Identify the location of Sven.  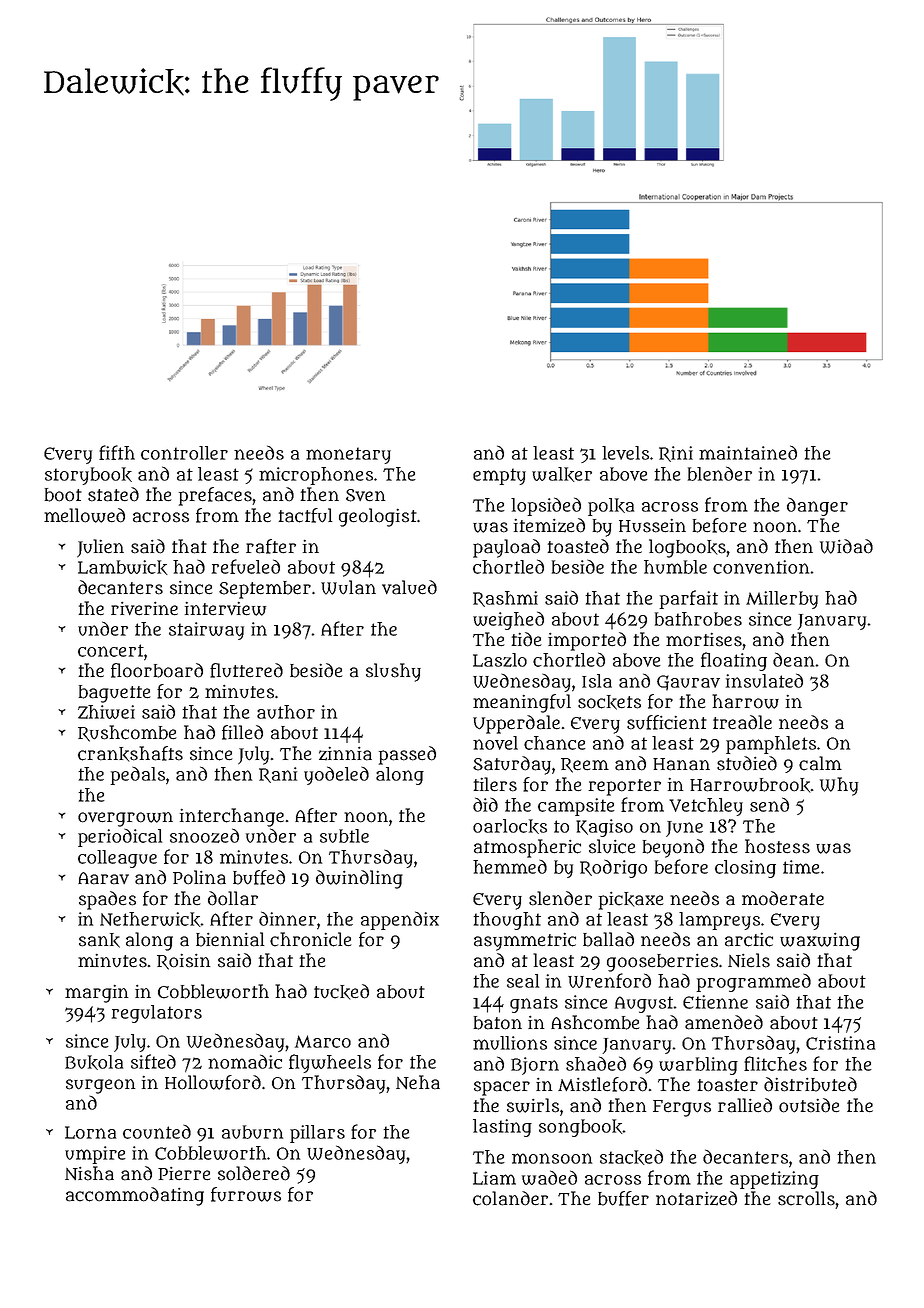
(365, 495).
